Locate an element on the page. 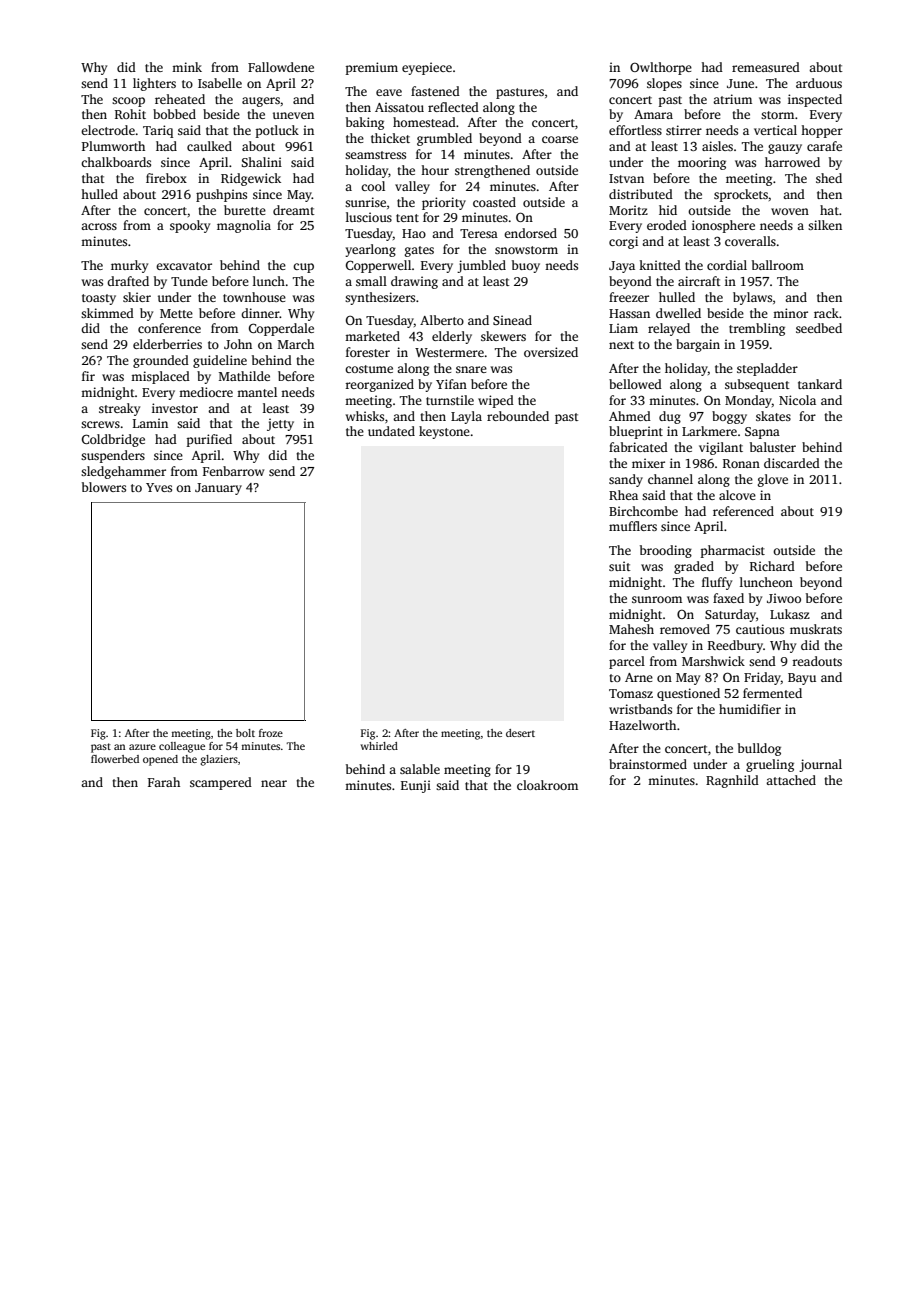 Image resolution: width=924 pixels, height=1308 pixels. flowerbed is located at coordinates (115, 759).
